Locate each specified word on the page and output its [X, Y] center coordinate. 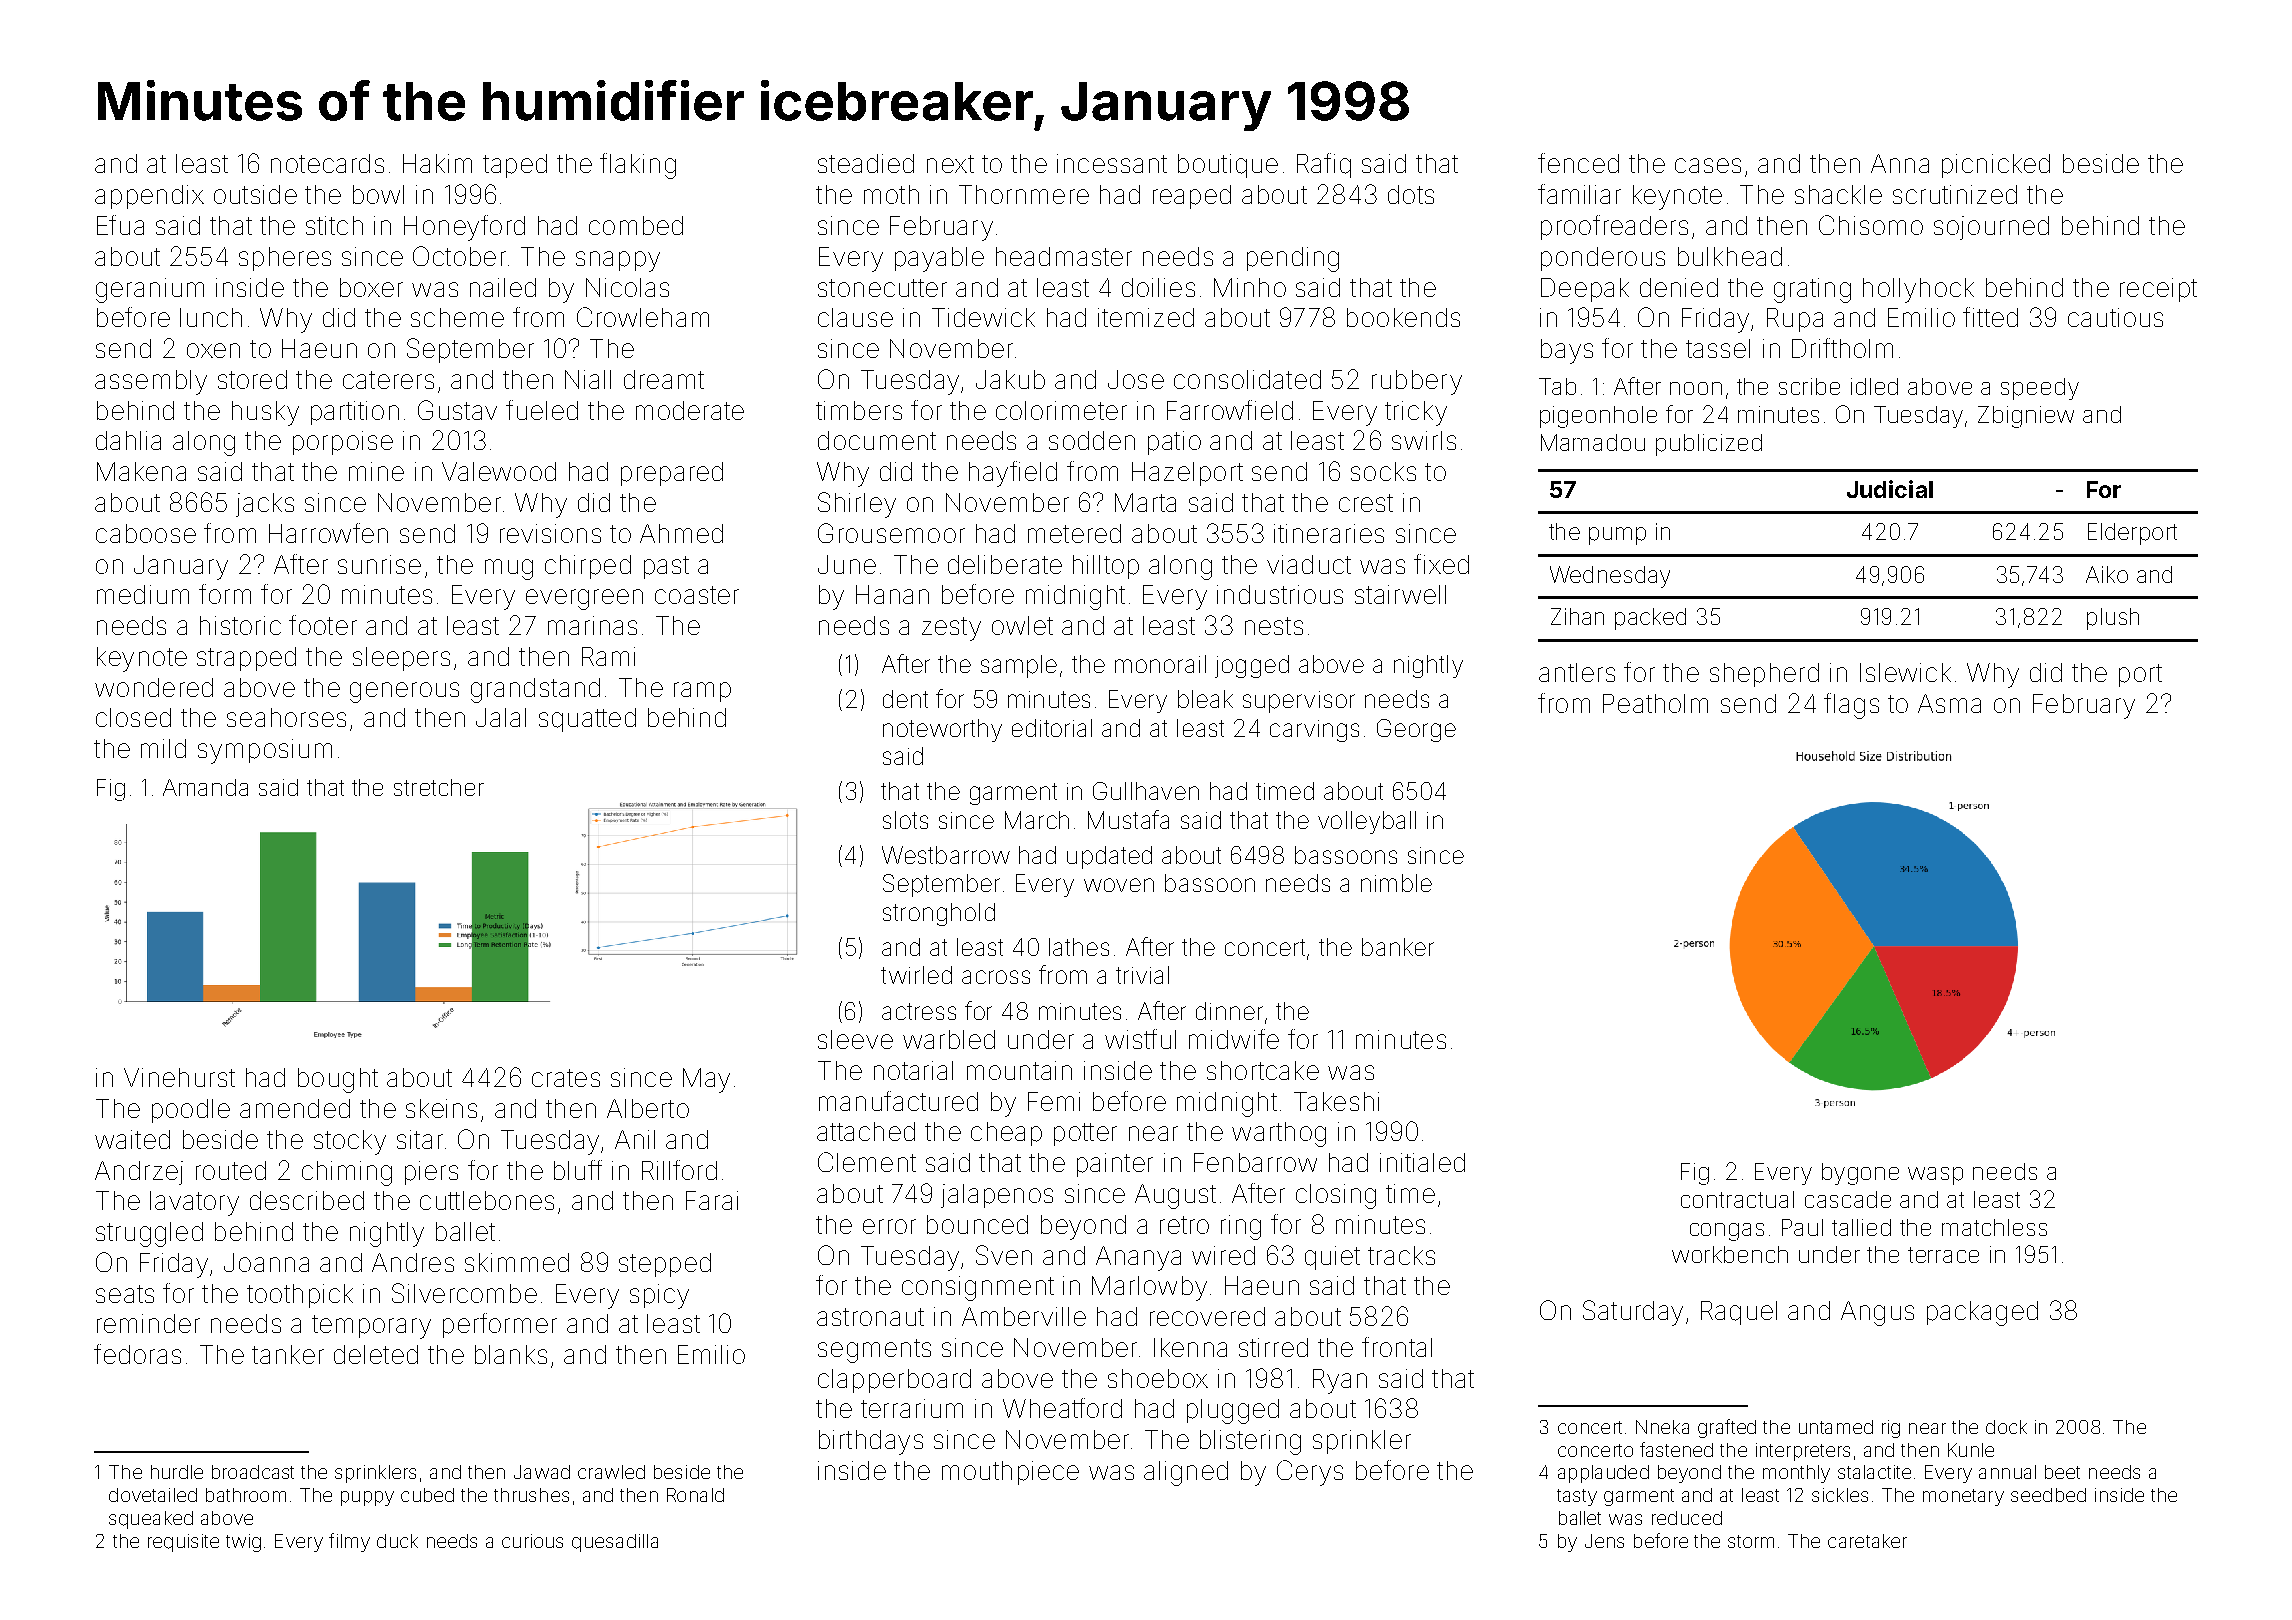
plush [2113, 619]
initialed [1422, 1162]
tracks [1401, 1255]
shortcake [1263, 1070]
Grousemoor [891, 533]
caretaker [1867, 1541]
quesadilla [615, 1543]
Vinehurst [179, 1077]
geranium [150, 290]
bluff [578, 1170]
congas [1727, 1232]
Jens [1604, 1541]
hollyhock [1918, 290]
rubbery [1417, 382]
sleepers [401, 659]
